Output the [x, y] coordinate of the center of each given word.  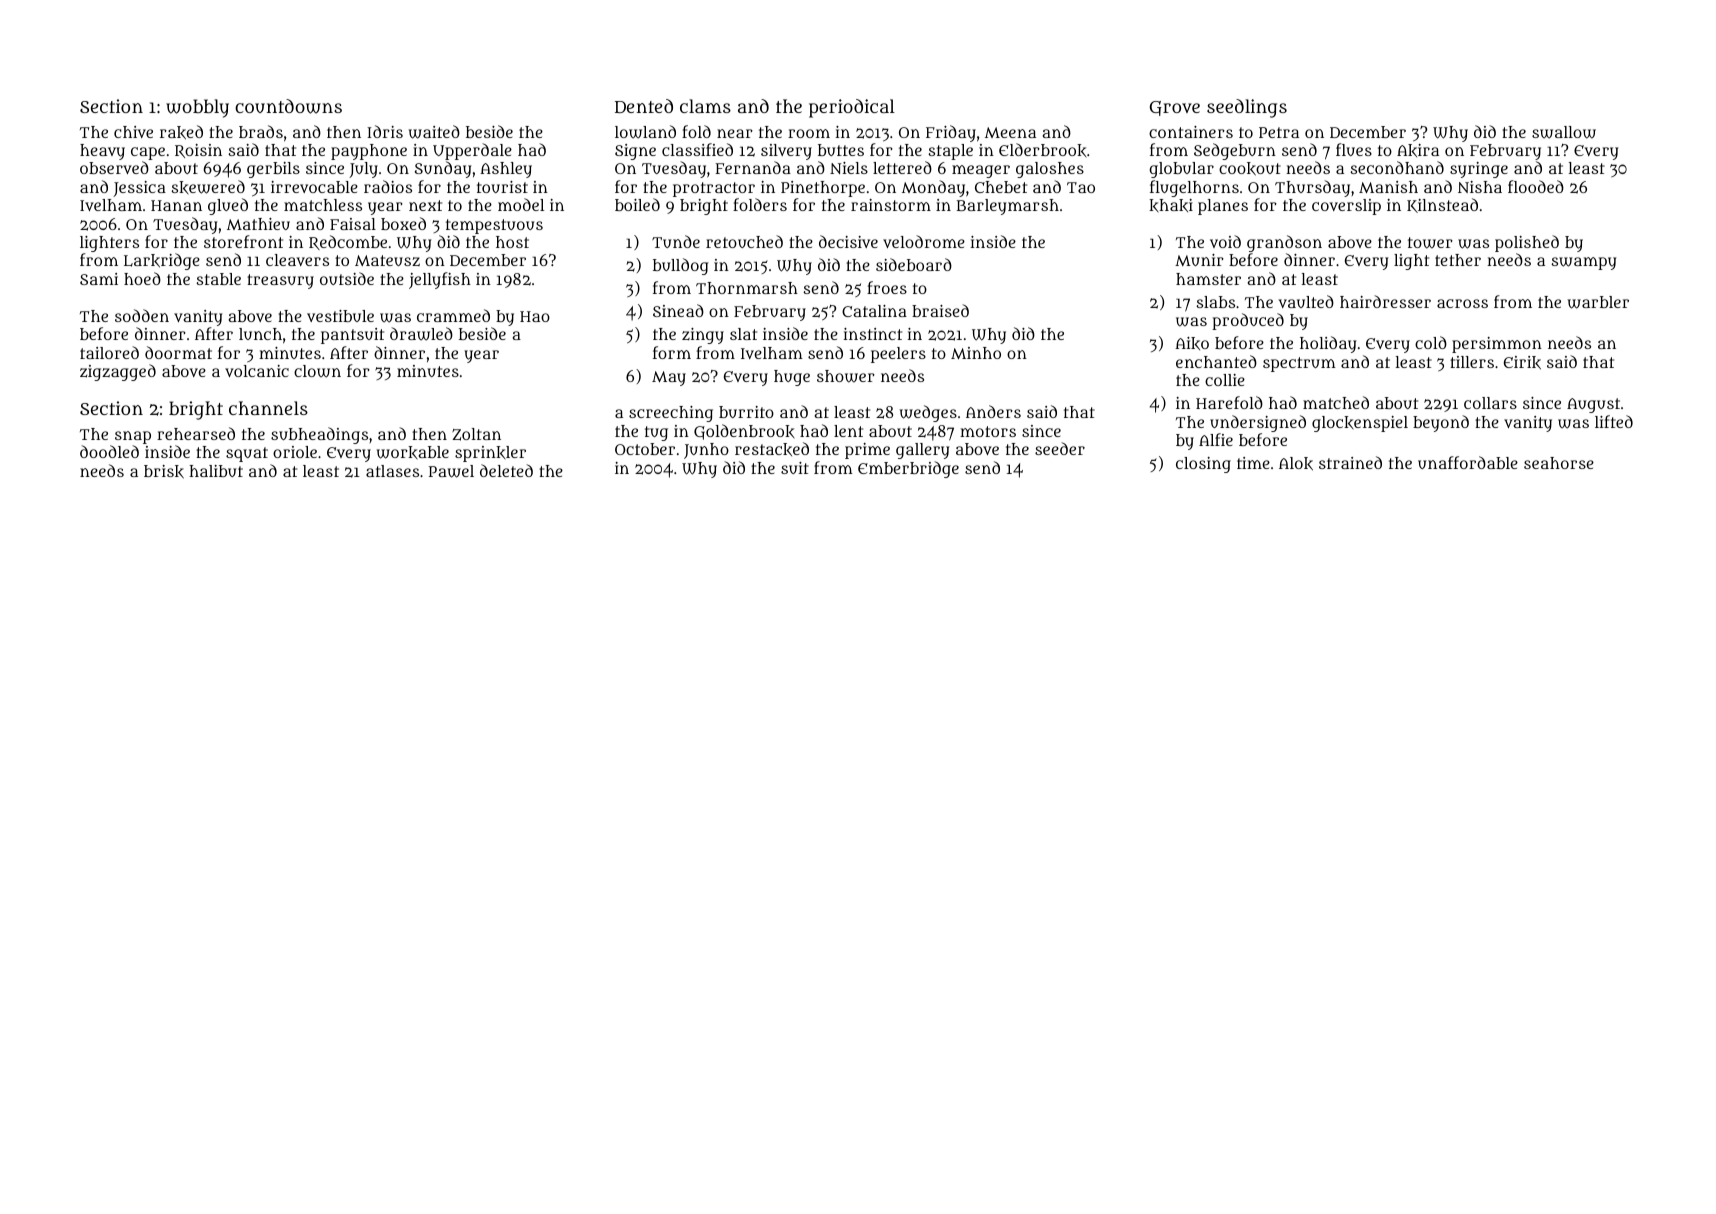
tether [1458, 260]
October [645, 449]
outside [347, 278]
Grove [1175, 108]
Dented [644, 106]
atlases [392, 471]
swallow [1564, 132]
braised [940, 310]
